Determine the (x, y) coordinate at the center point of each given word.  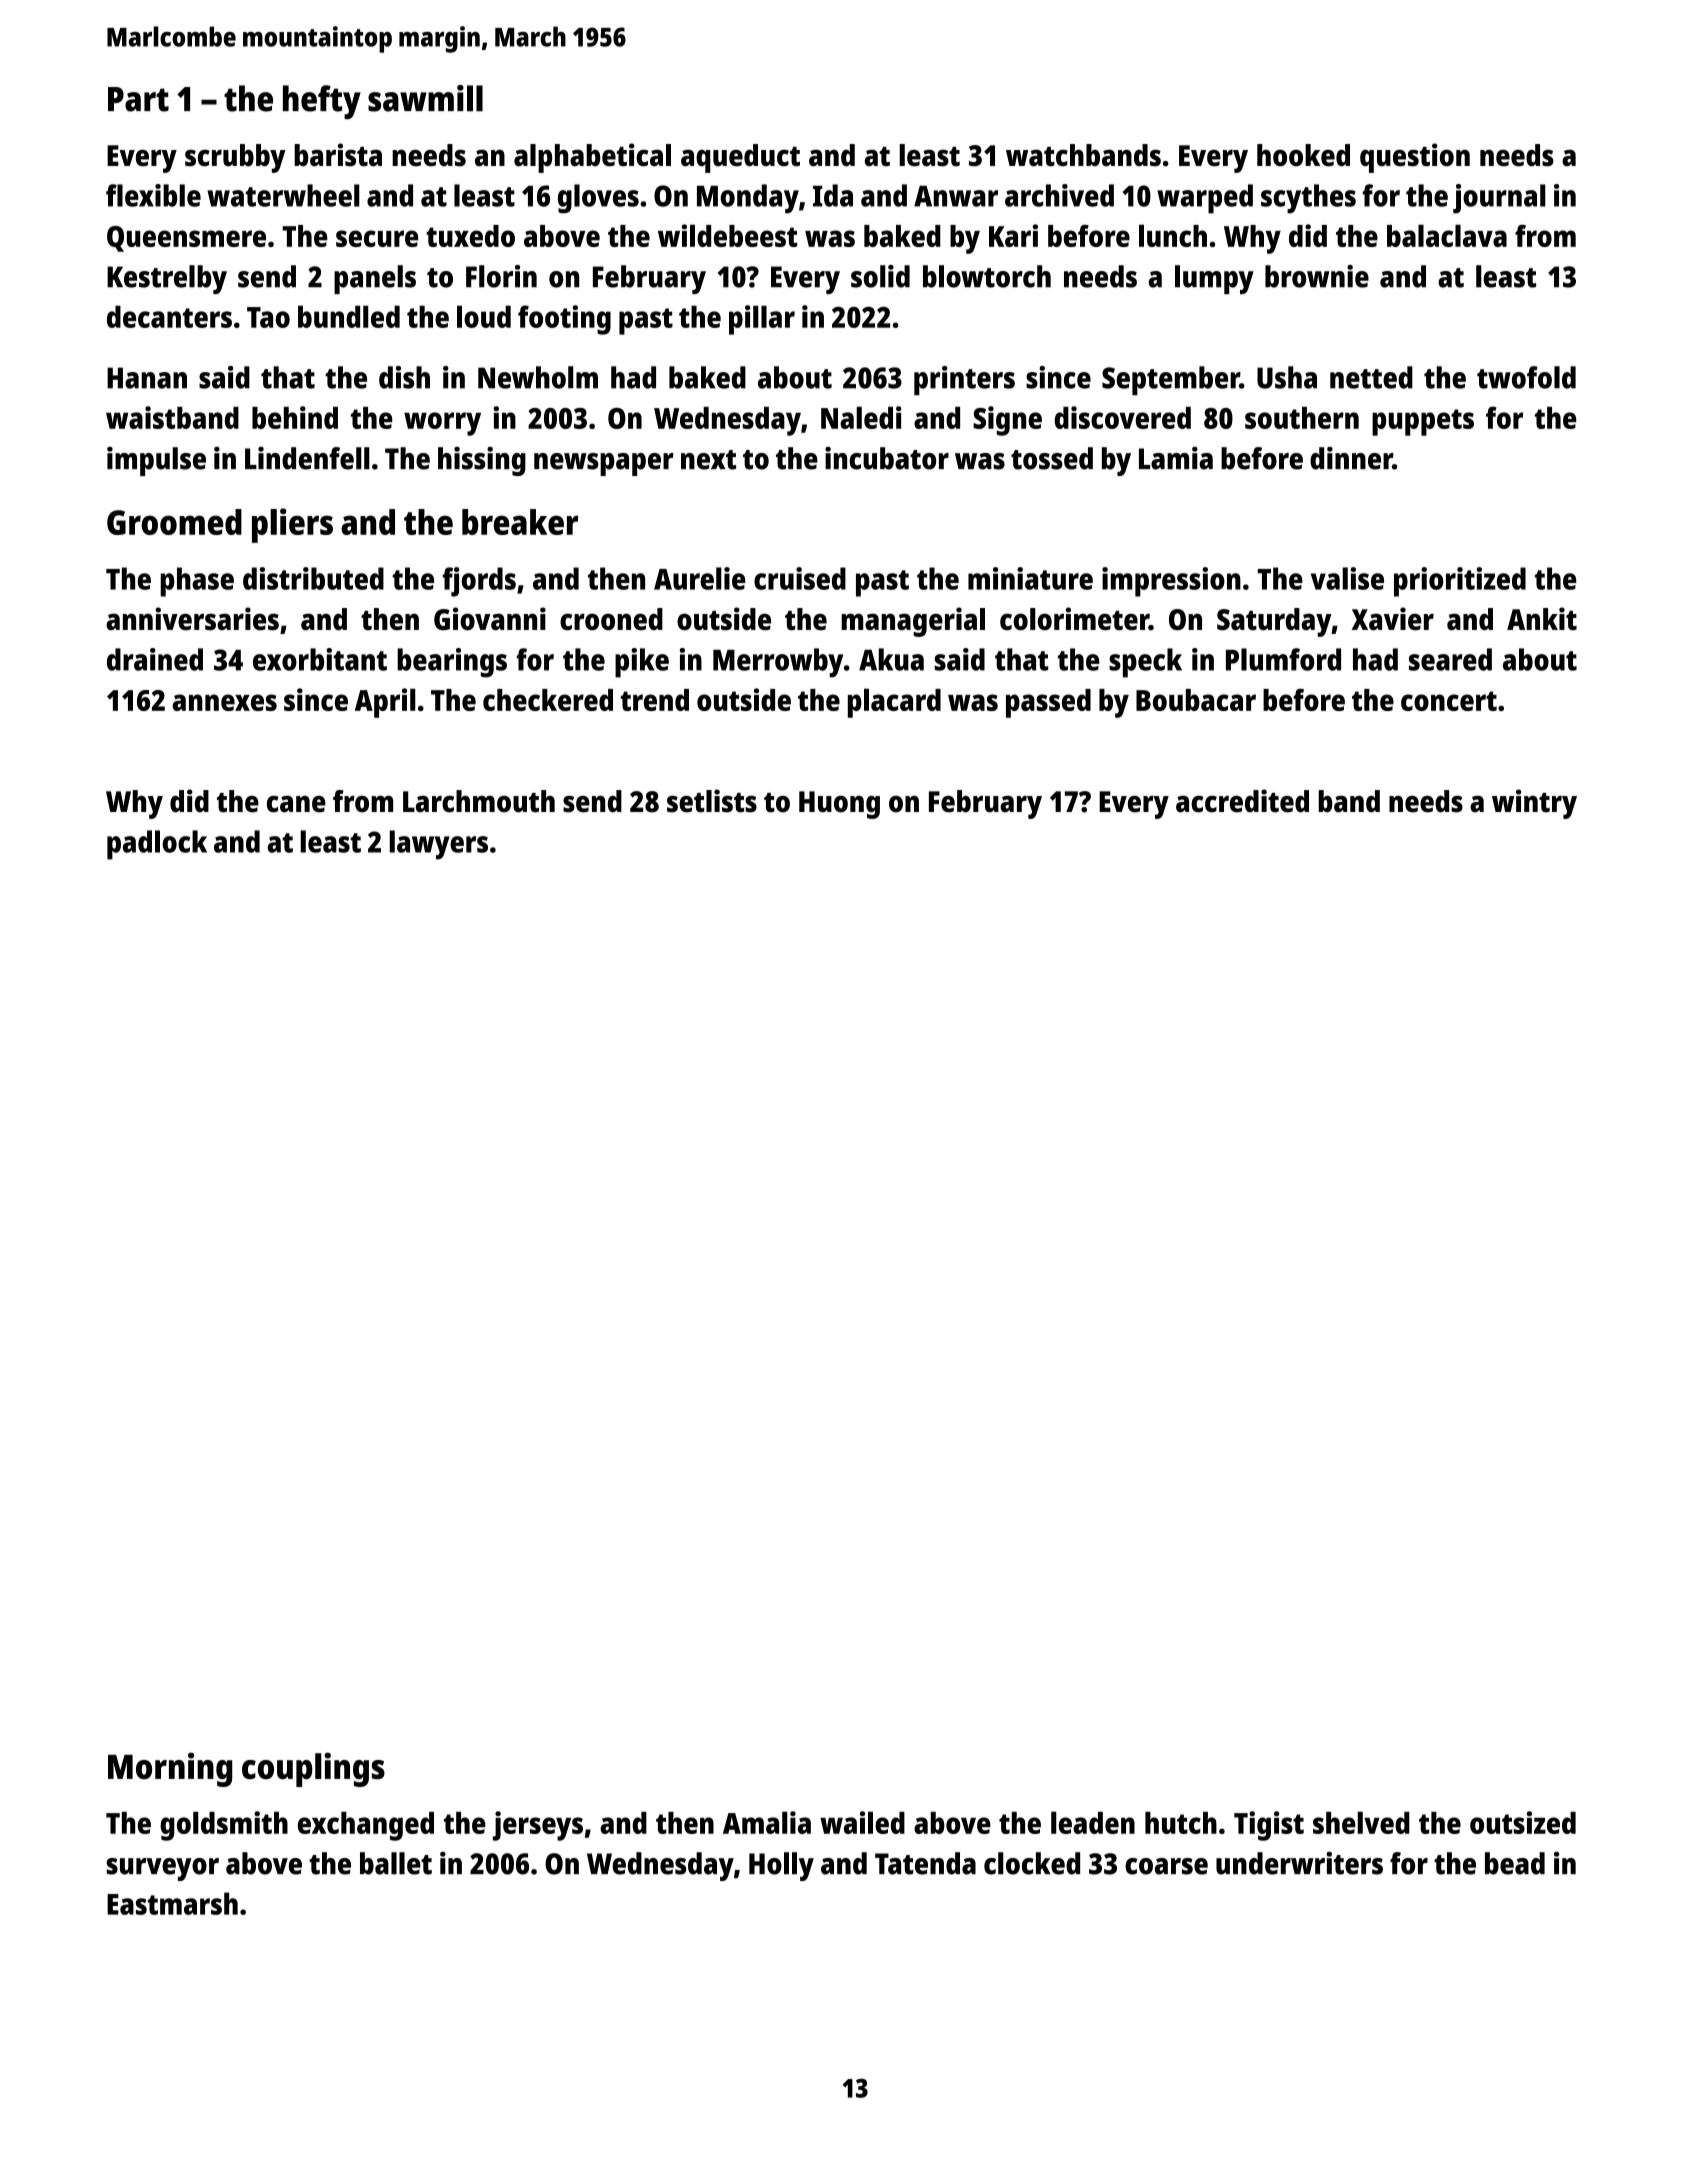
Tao (268, 317)
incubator (887, 458)
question (1415, 158)
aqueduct (740, 158)
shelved (1361, 1822)
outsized (1523, 1822)
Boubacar (1196, 700)
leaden (1093, 1822)
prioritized (1460, 582)
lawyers (438, 845)
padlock (157, 845)
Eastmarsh (172, 1903)
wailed (862, 1822)
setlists (712, 801)
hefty (322, 102)
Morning (170, 1769)
